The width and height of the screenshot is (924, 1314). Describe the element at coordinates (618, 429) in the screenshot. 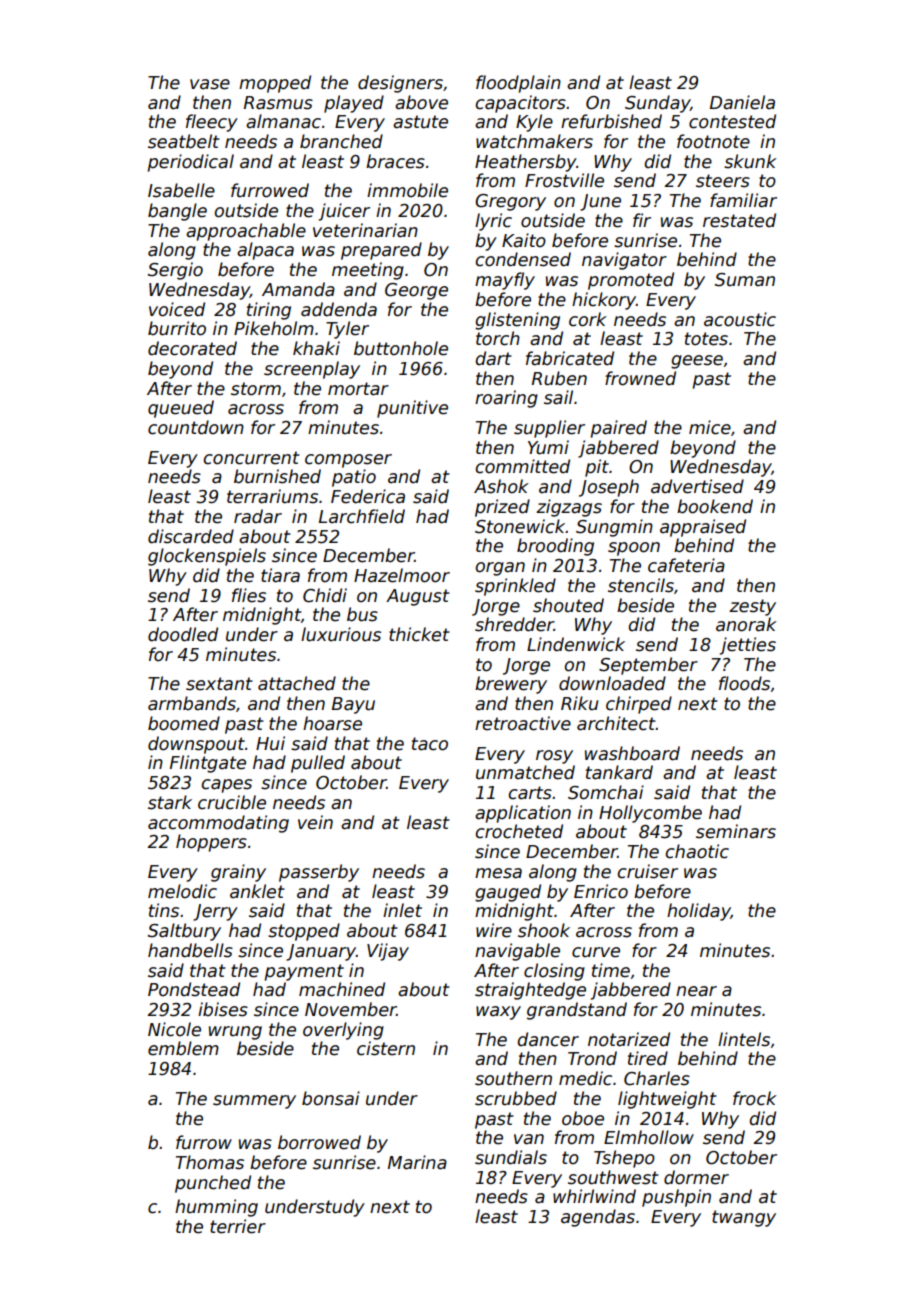

I see `paired` at that location.
